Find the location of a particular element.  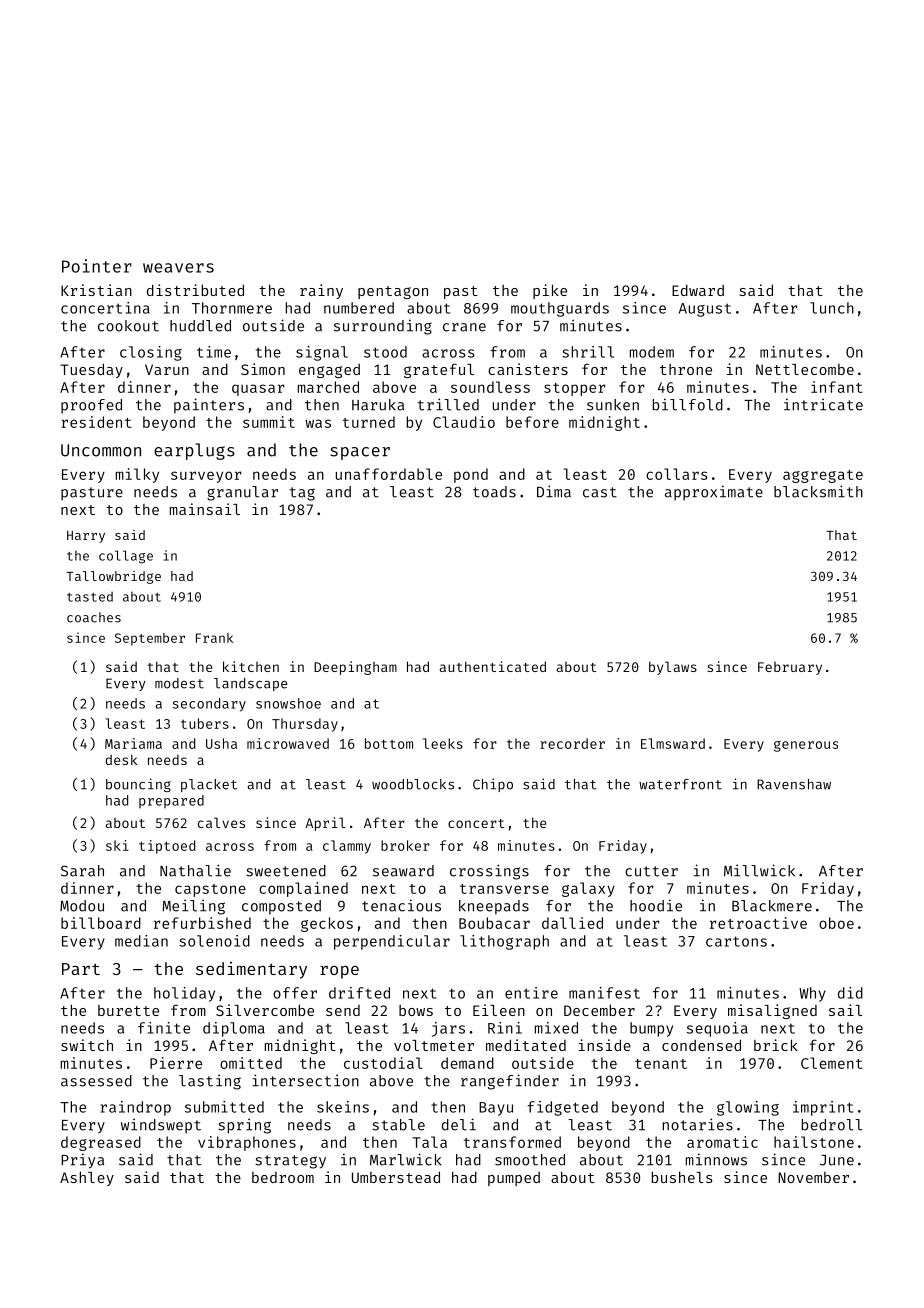

Ashley is located at coordinates (87, 1178).
